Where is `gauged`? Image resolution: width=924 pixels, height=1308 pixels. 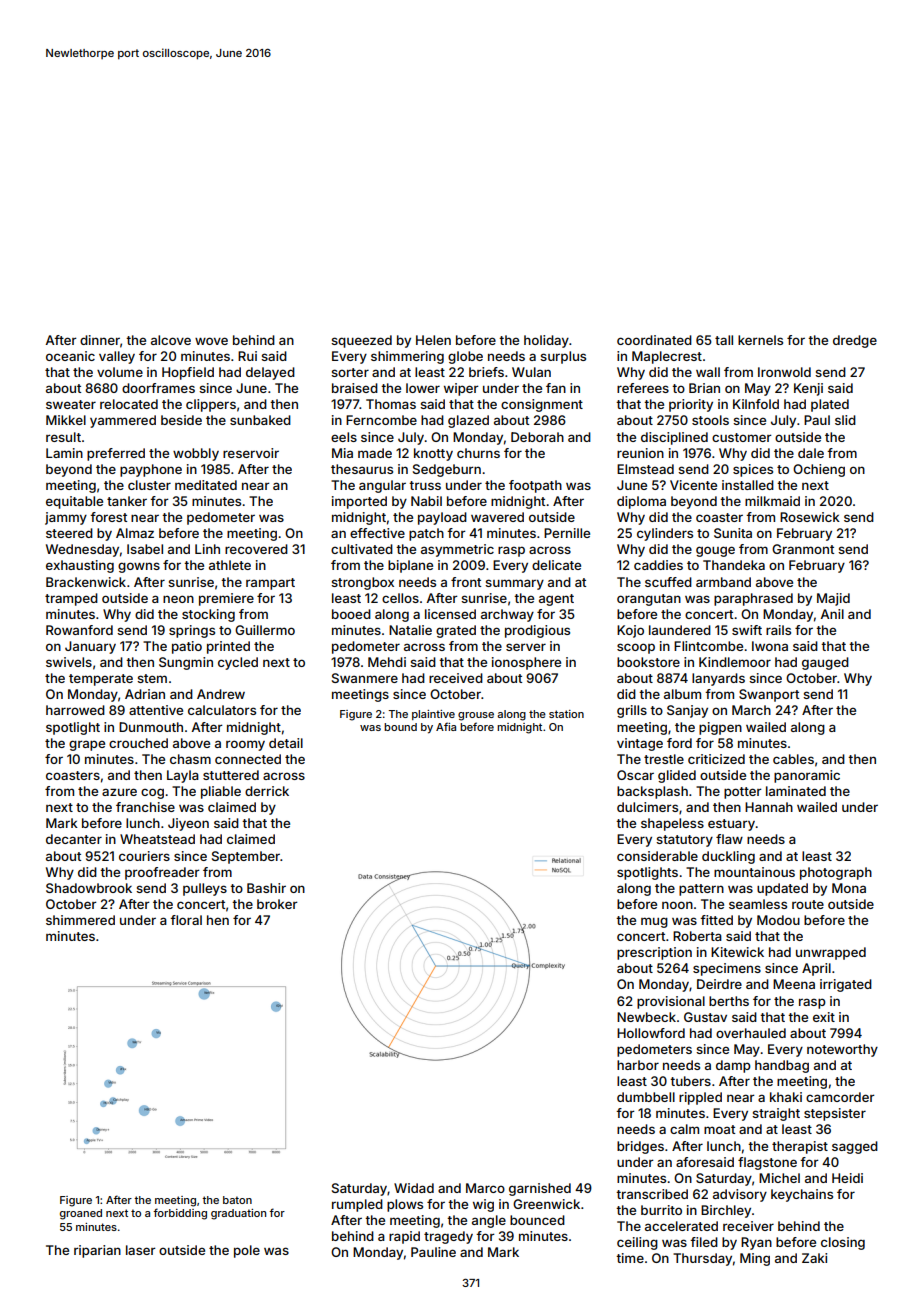 gauged is located at coordinates (825, 663).
